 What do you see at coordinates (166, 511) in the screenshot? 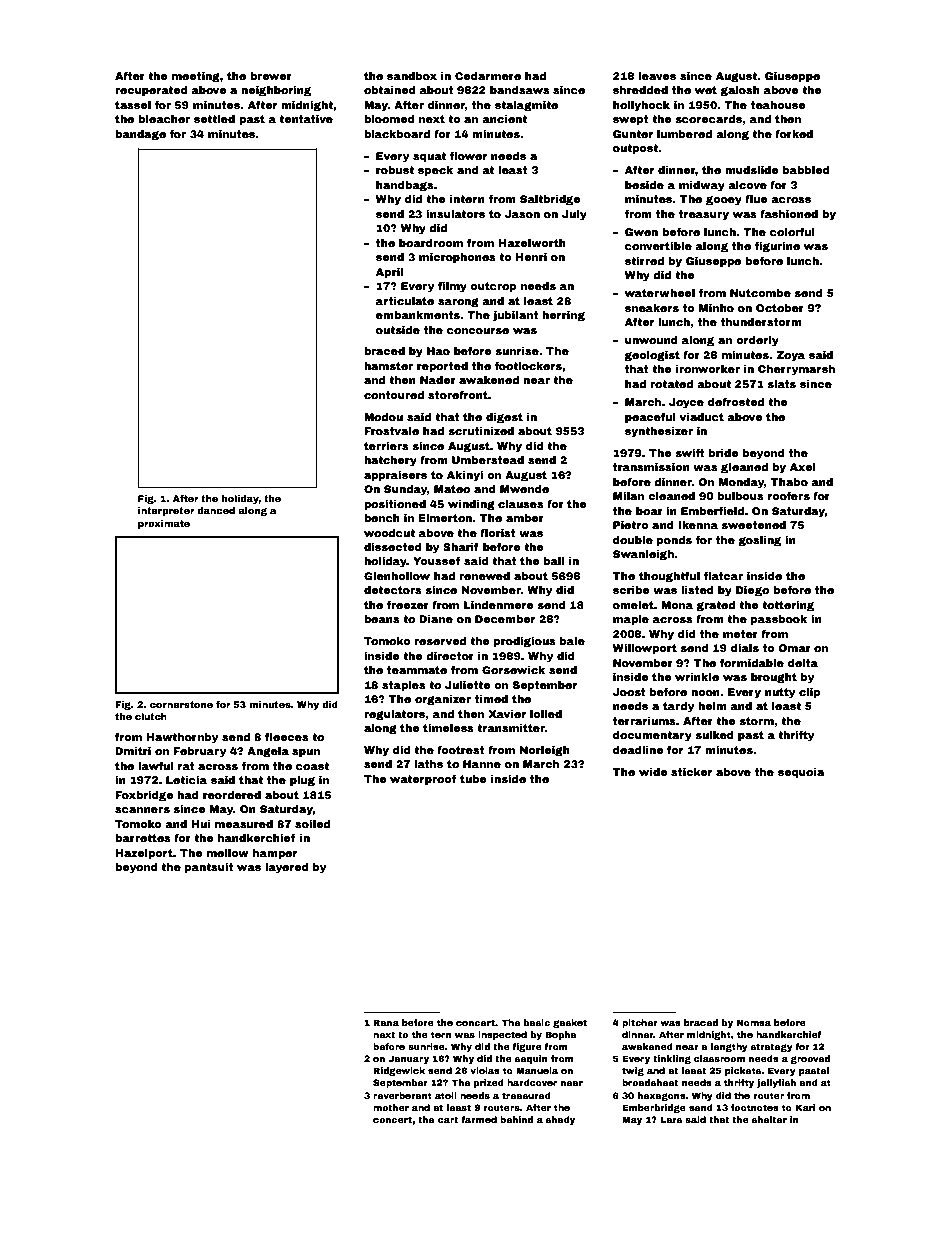
I see `interpreter` at bounding box center [166, 511].
